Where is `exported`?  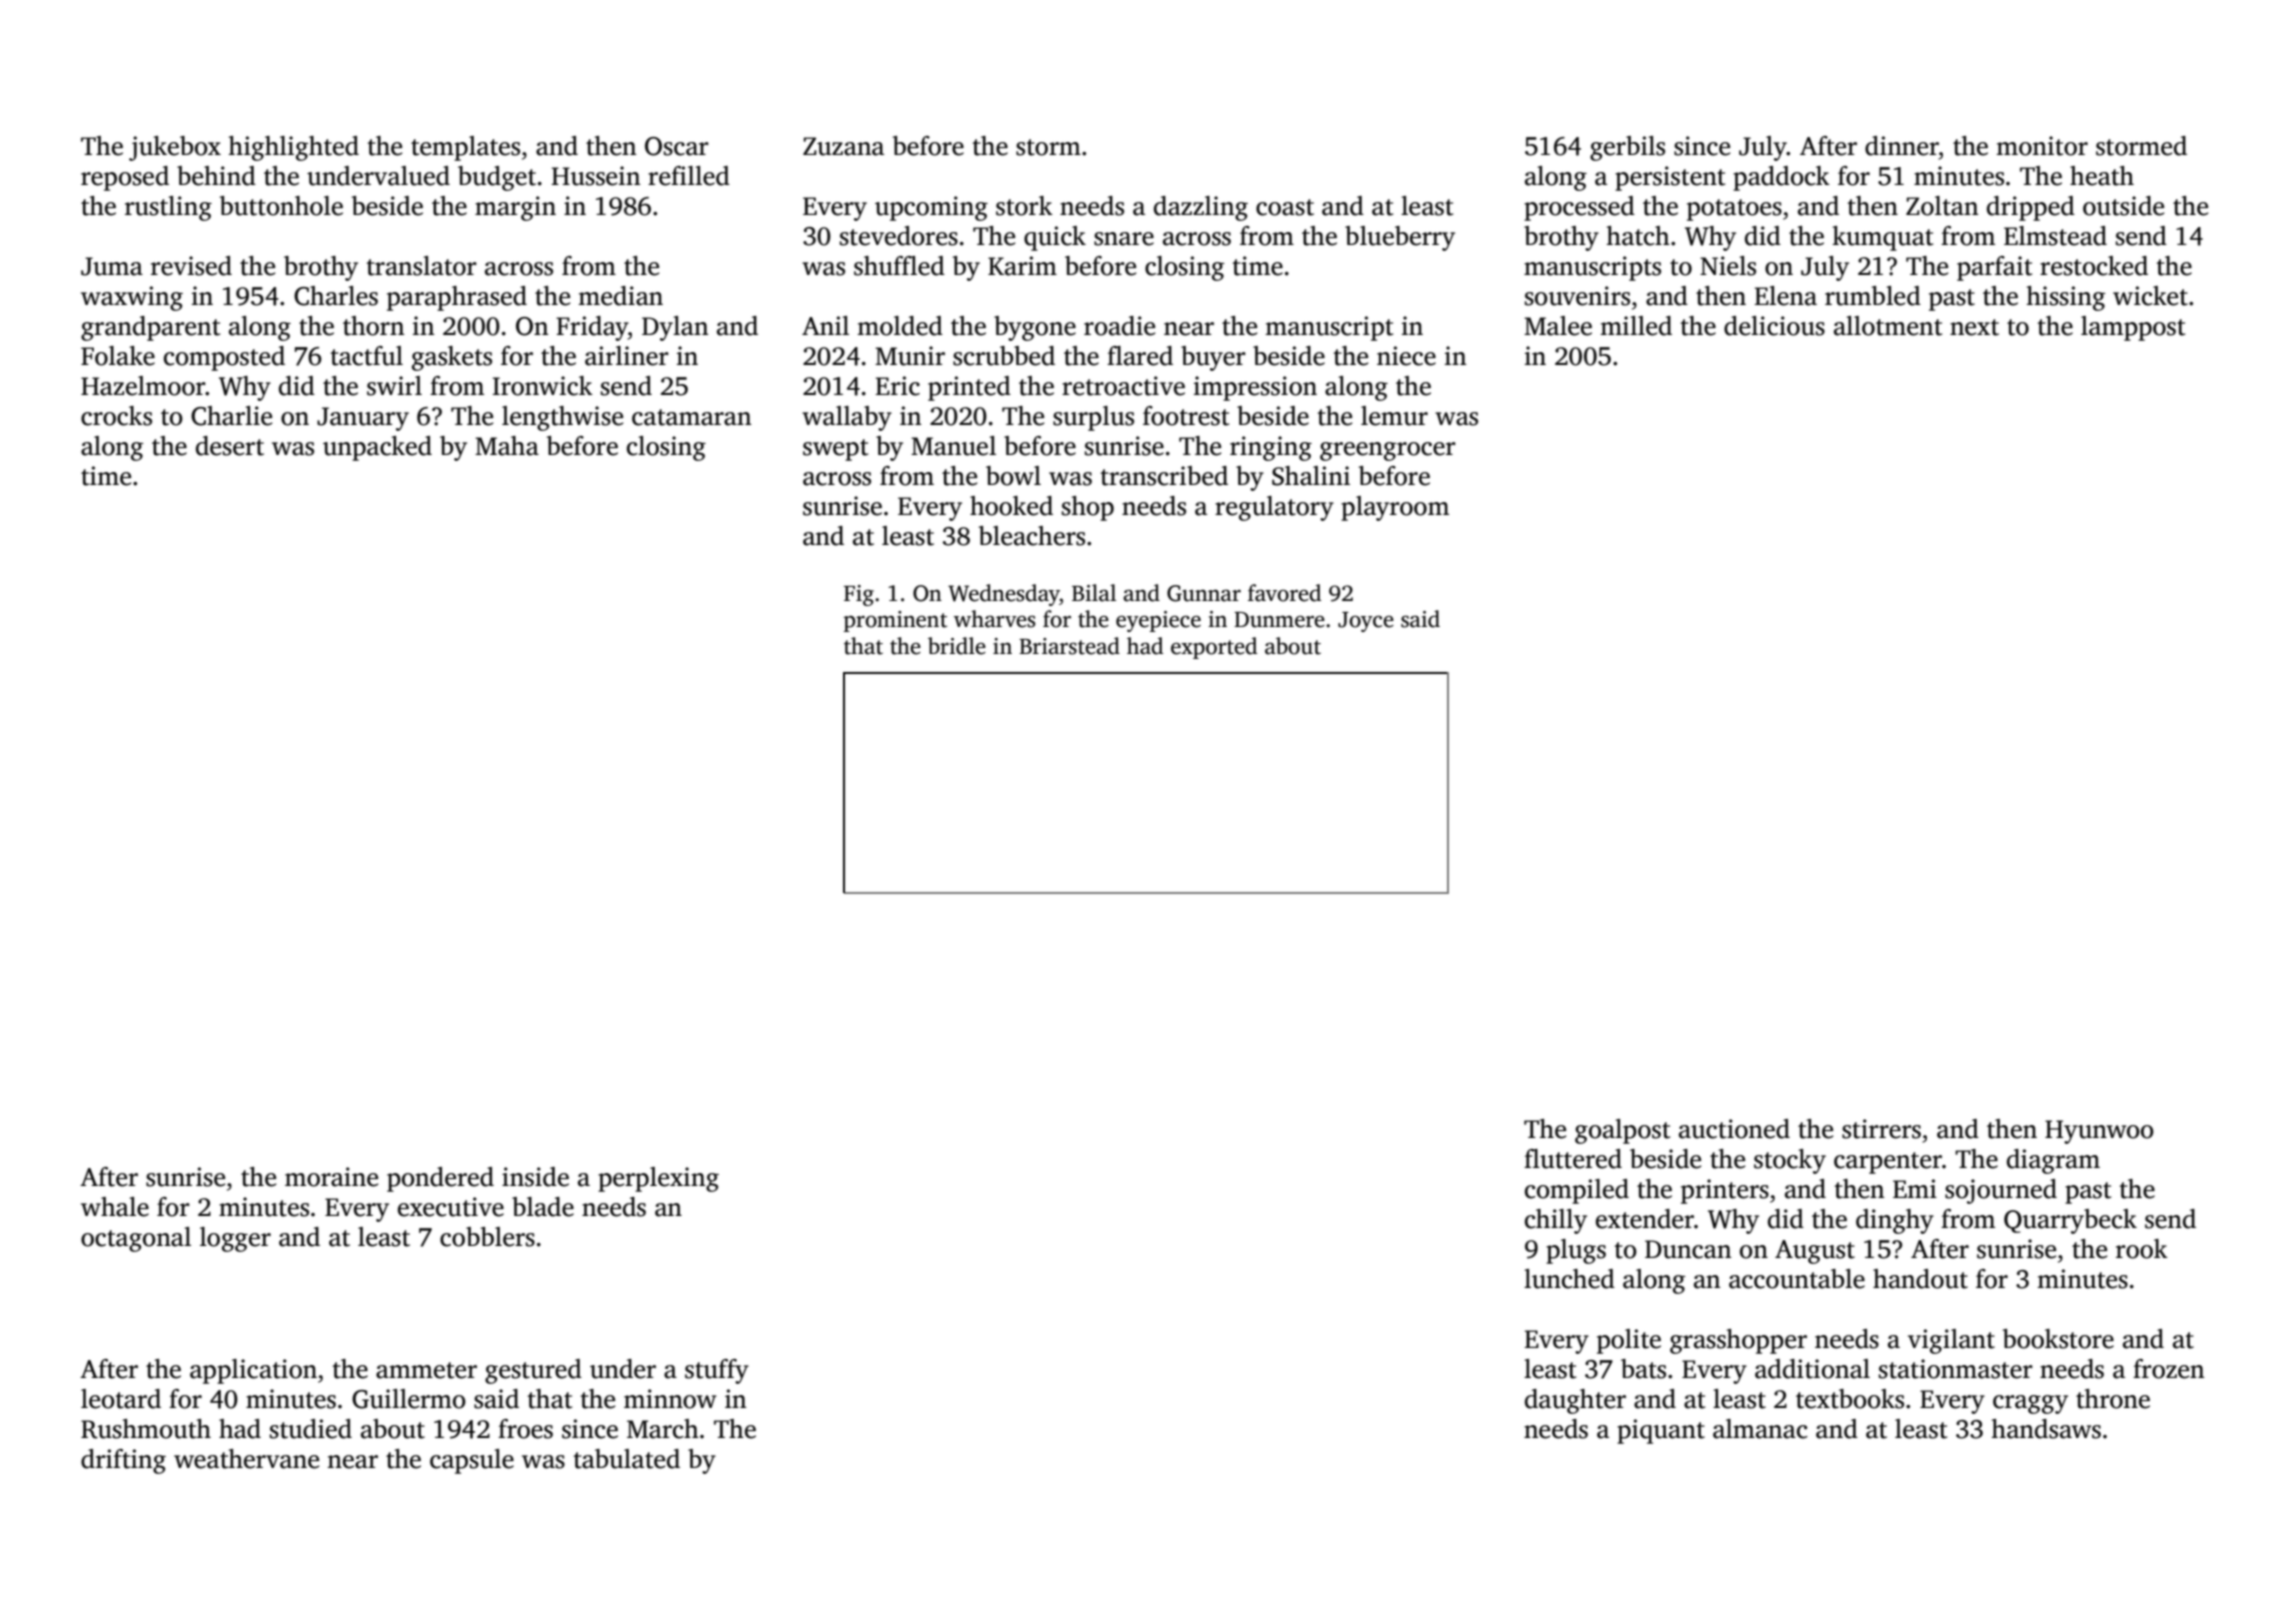 exported is located at coordinates (1214, 648).
